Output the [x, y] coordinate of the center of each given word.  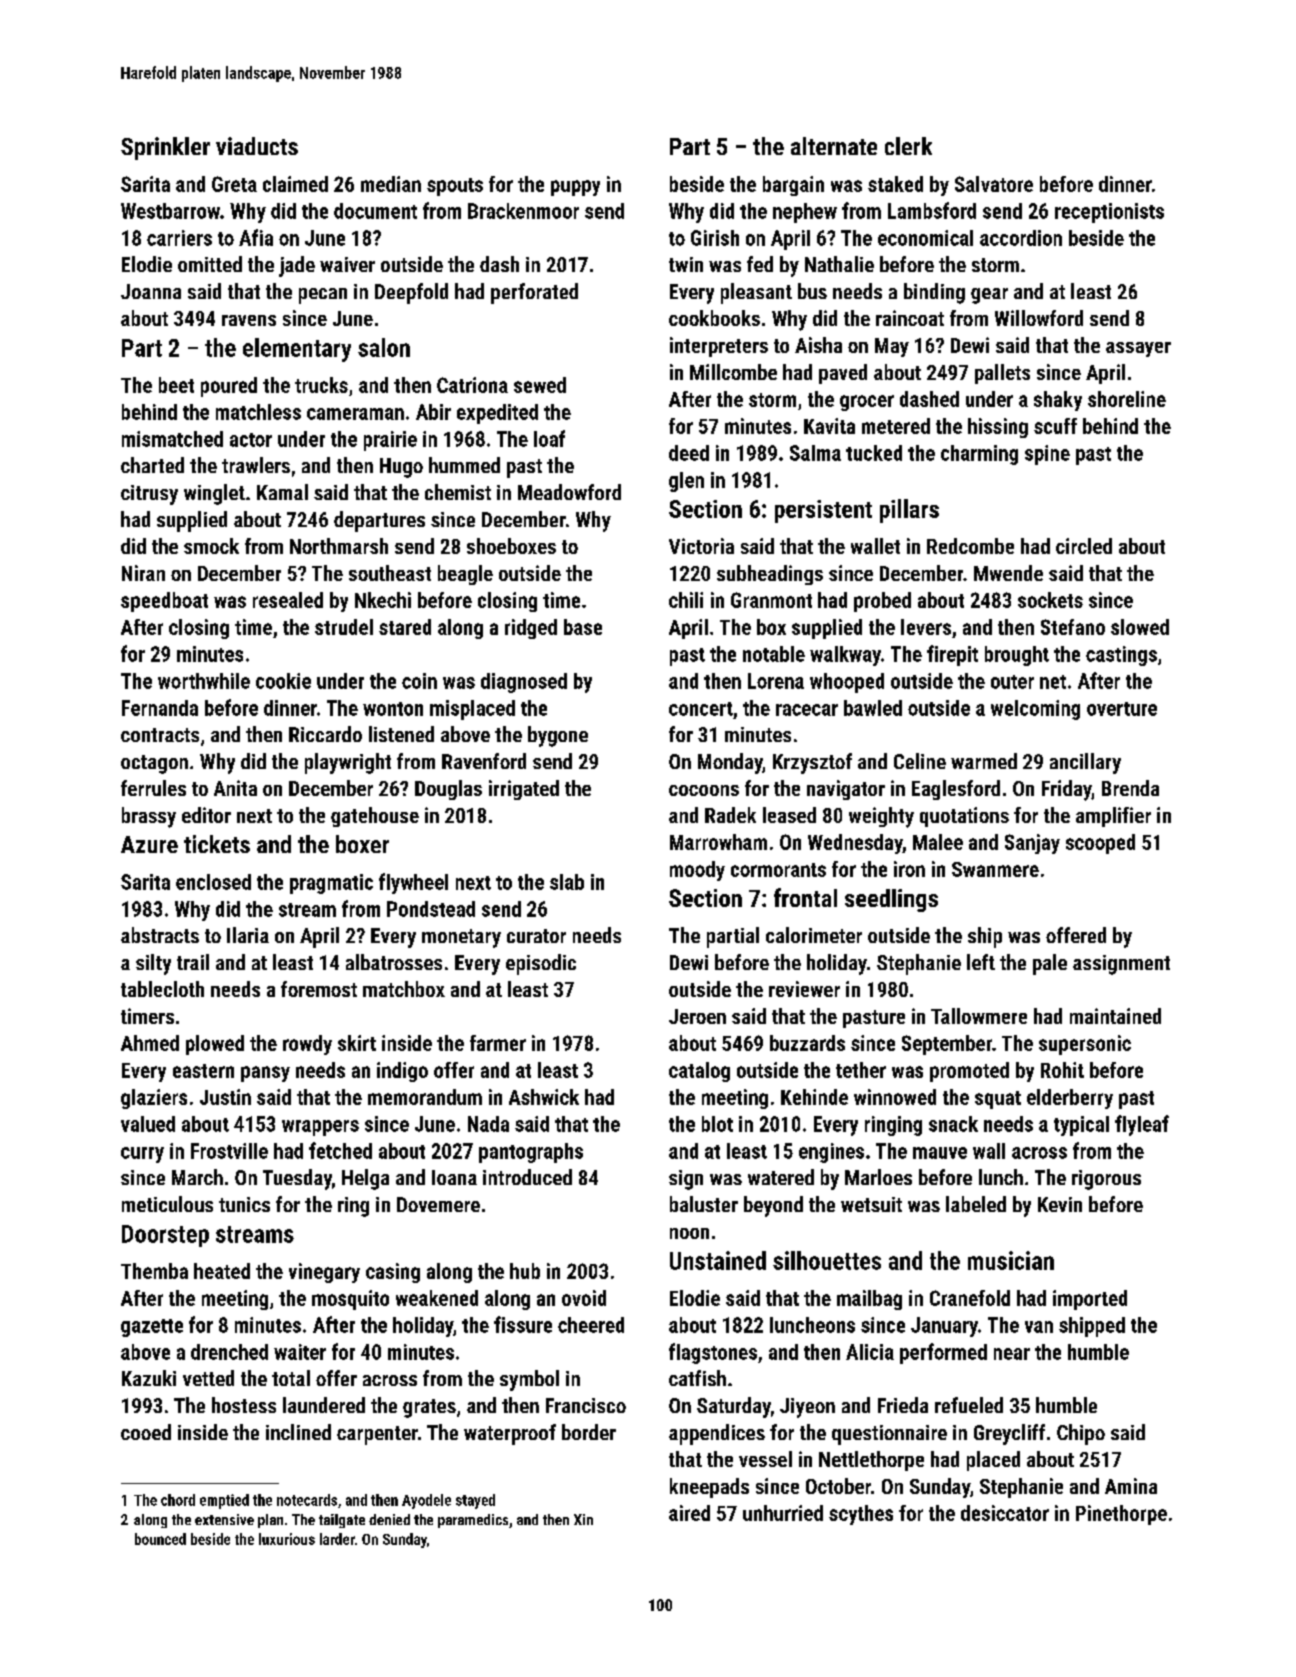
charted [152, 465]
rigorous [1106, 1180]
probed [882, 602]
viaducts [257, 146]
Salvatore [994, 184]
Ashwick [544, 1097]
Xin [583, 1519]
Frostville [229, 1151]
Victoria [701, 546]
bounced [160, 1539]
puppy [575, 188]
